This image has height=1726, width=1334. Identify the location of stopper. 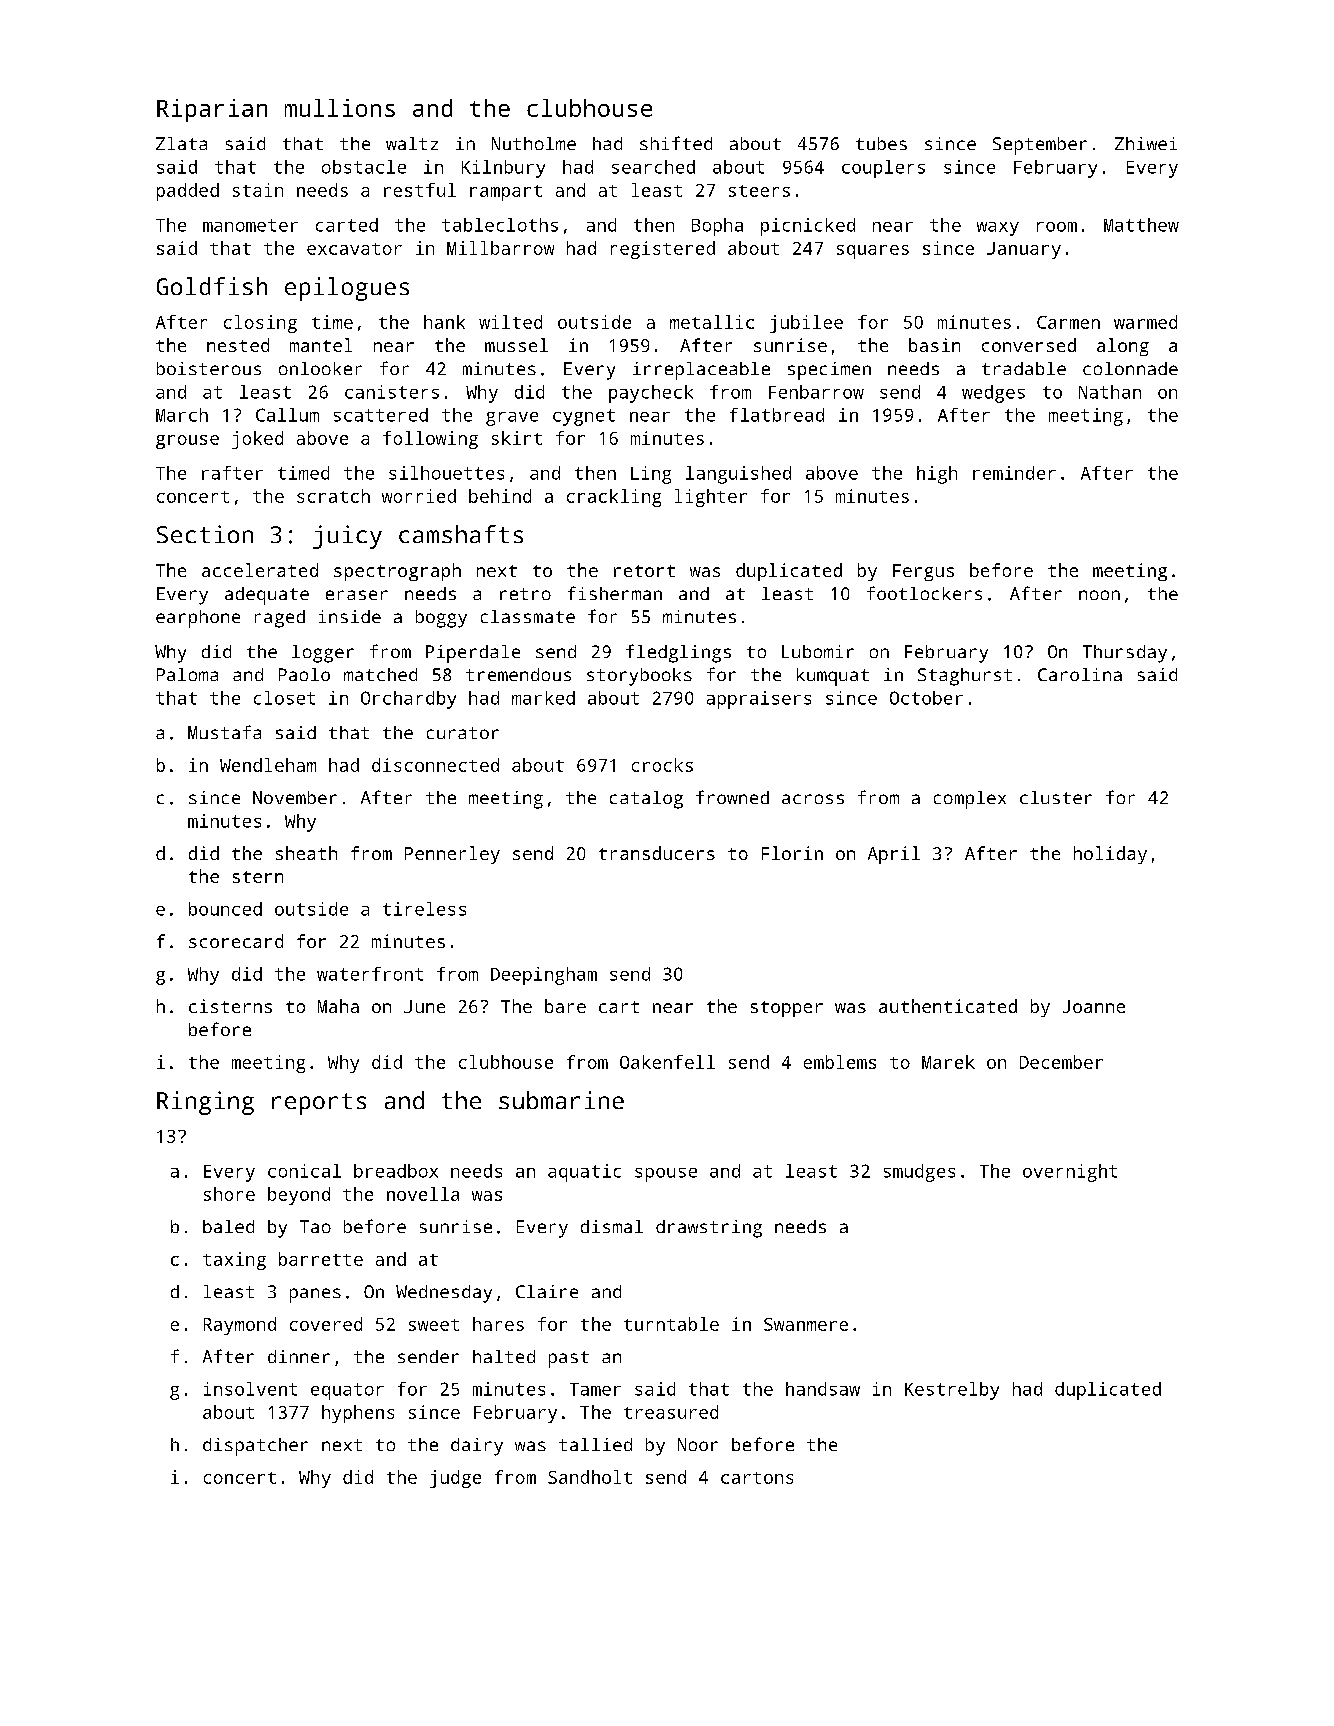
(787, 1009).
